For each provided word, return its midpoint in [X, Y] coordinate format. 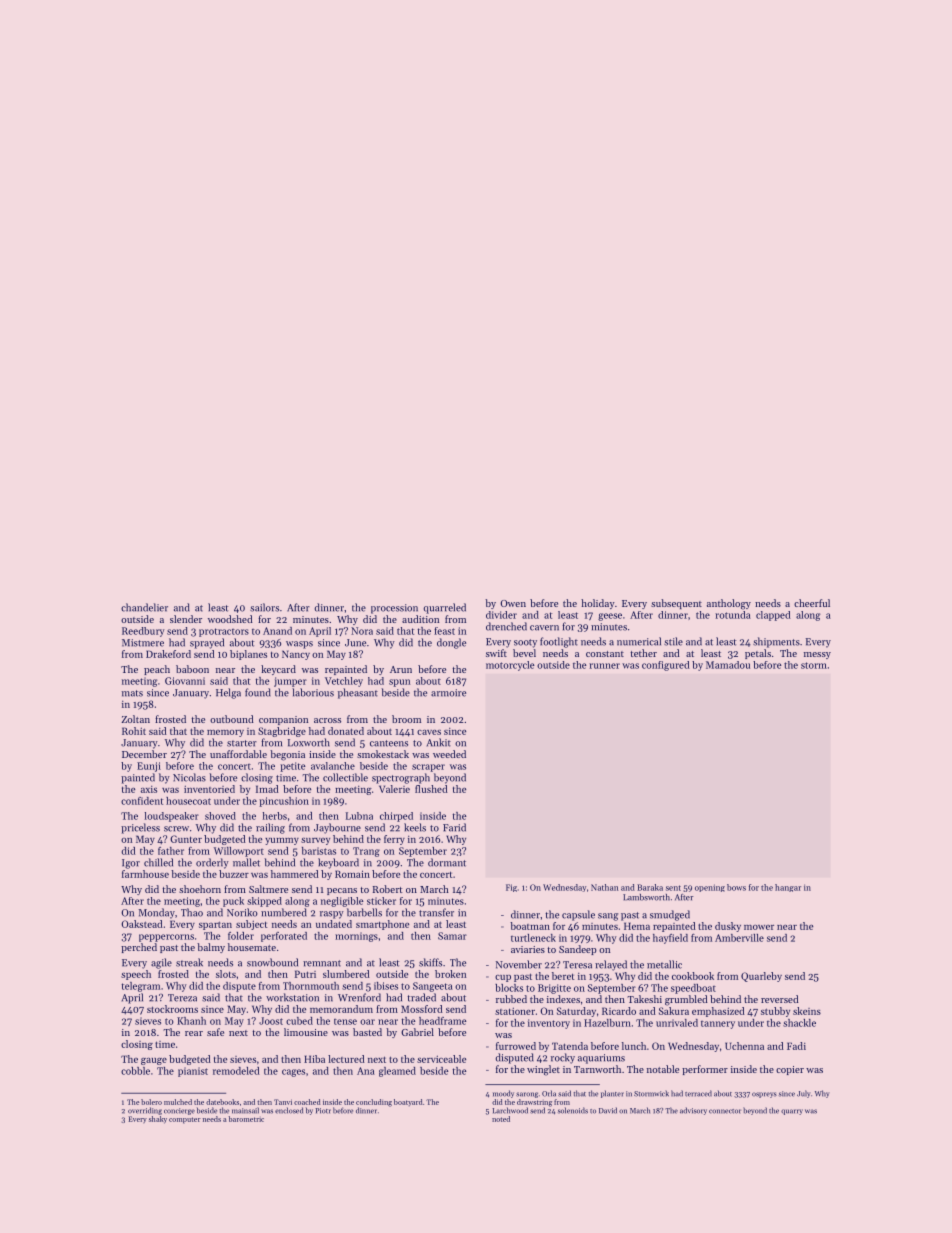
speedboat [693, 989]
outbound [232, 719]
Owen [513, 603]
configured [666, 666]
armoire [448, 693]
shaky [158, 1120]
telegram [141, 987]
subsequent [676, 604]
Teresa [577, 965]
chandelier [144, 607]
